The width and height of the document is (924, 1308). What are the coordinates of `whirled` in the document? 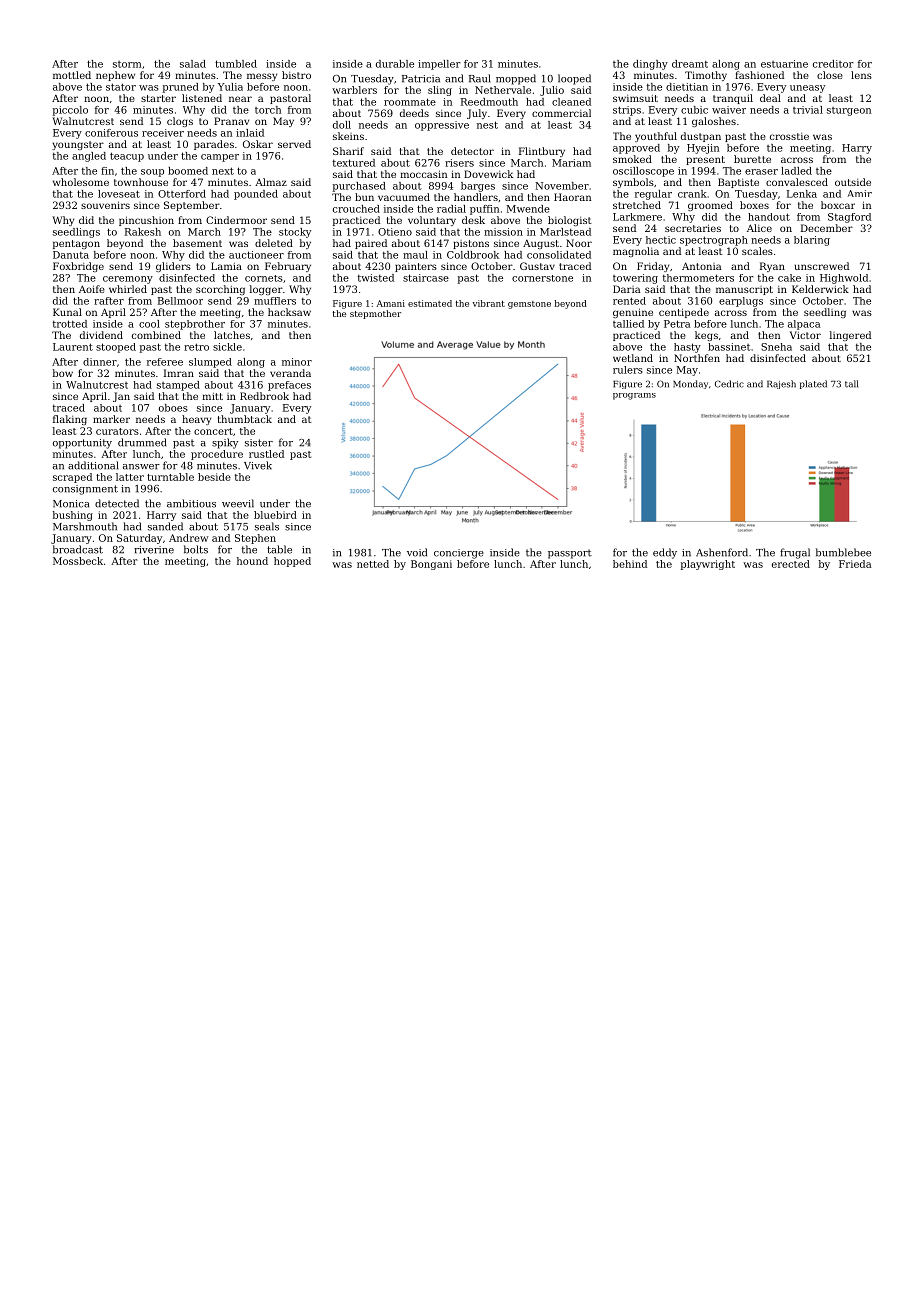 It's located at (128, 289).
